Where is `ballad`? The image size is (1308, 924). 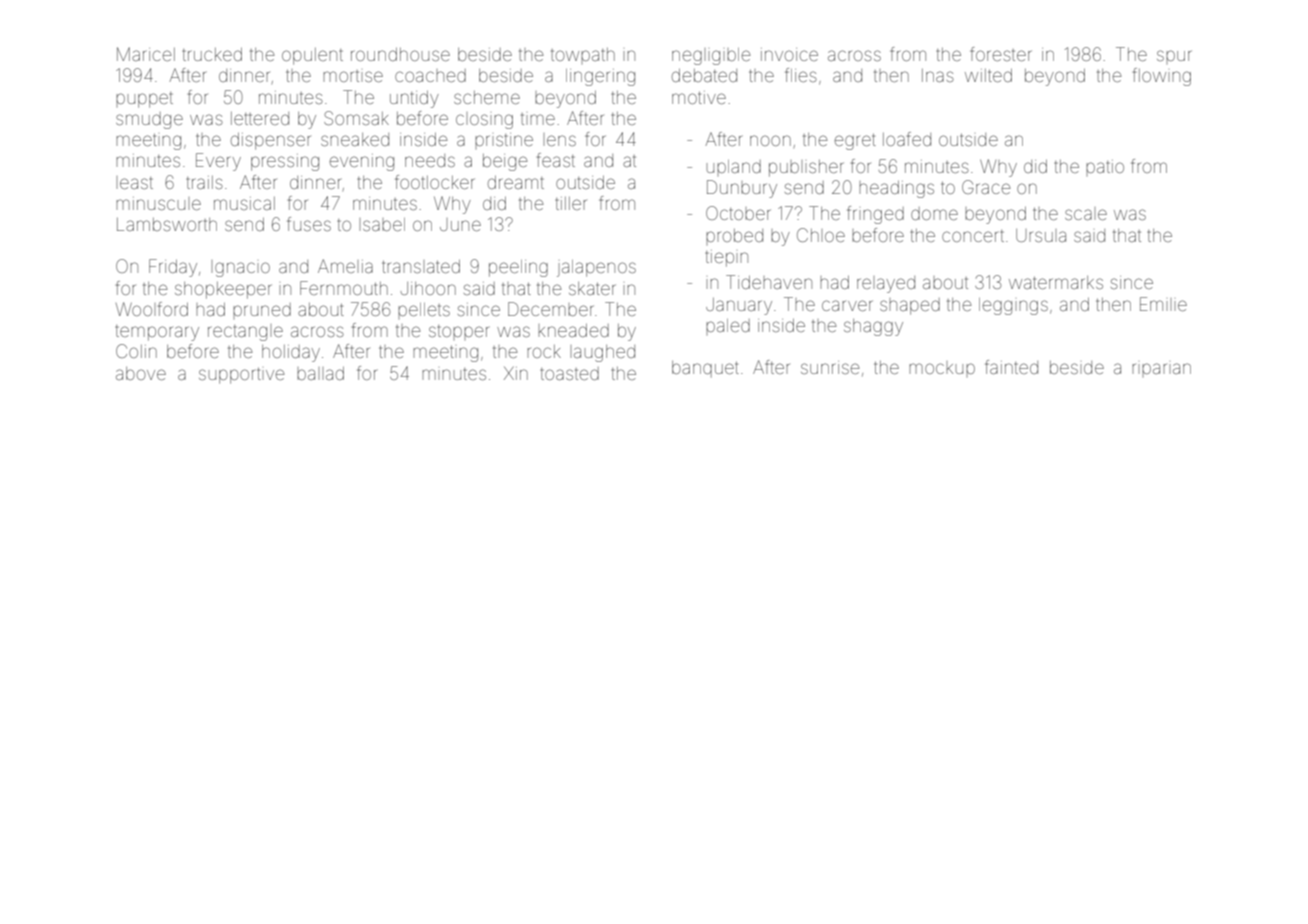
ballad is located at coordinates (320, 373).
